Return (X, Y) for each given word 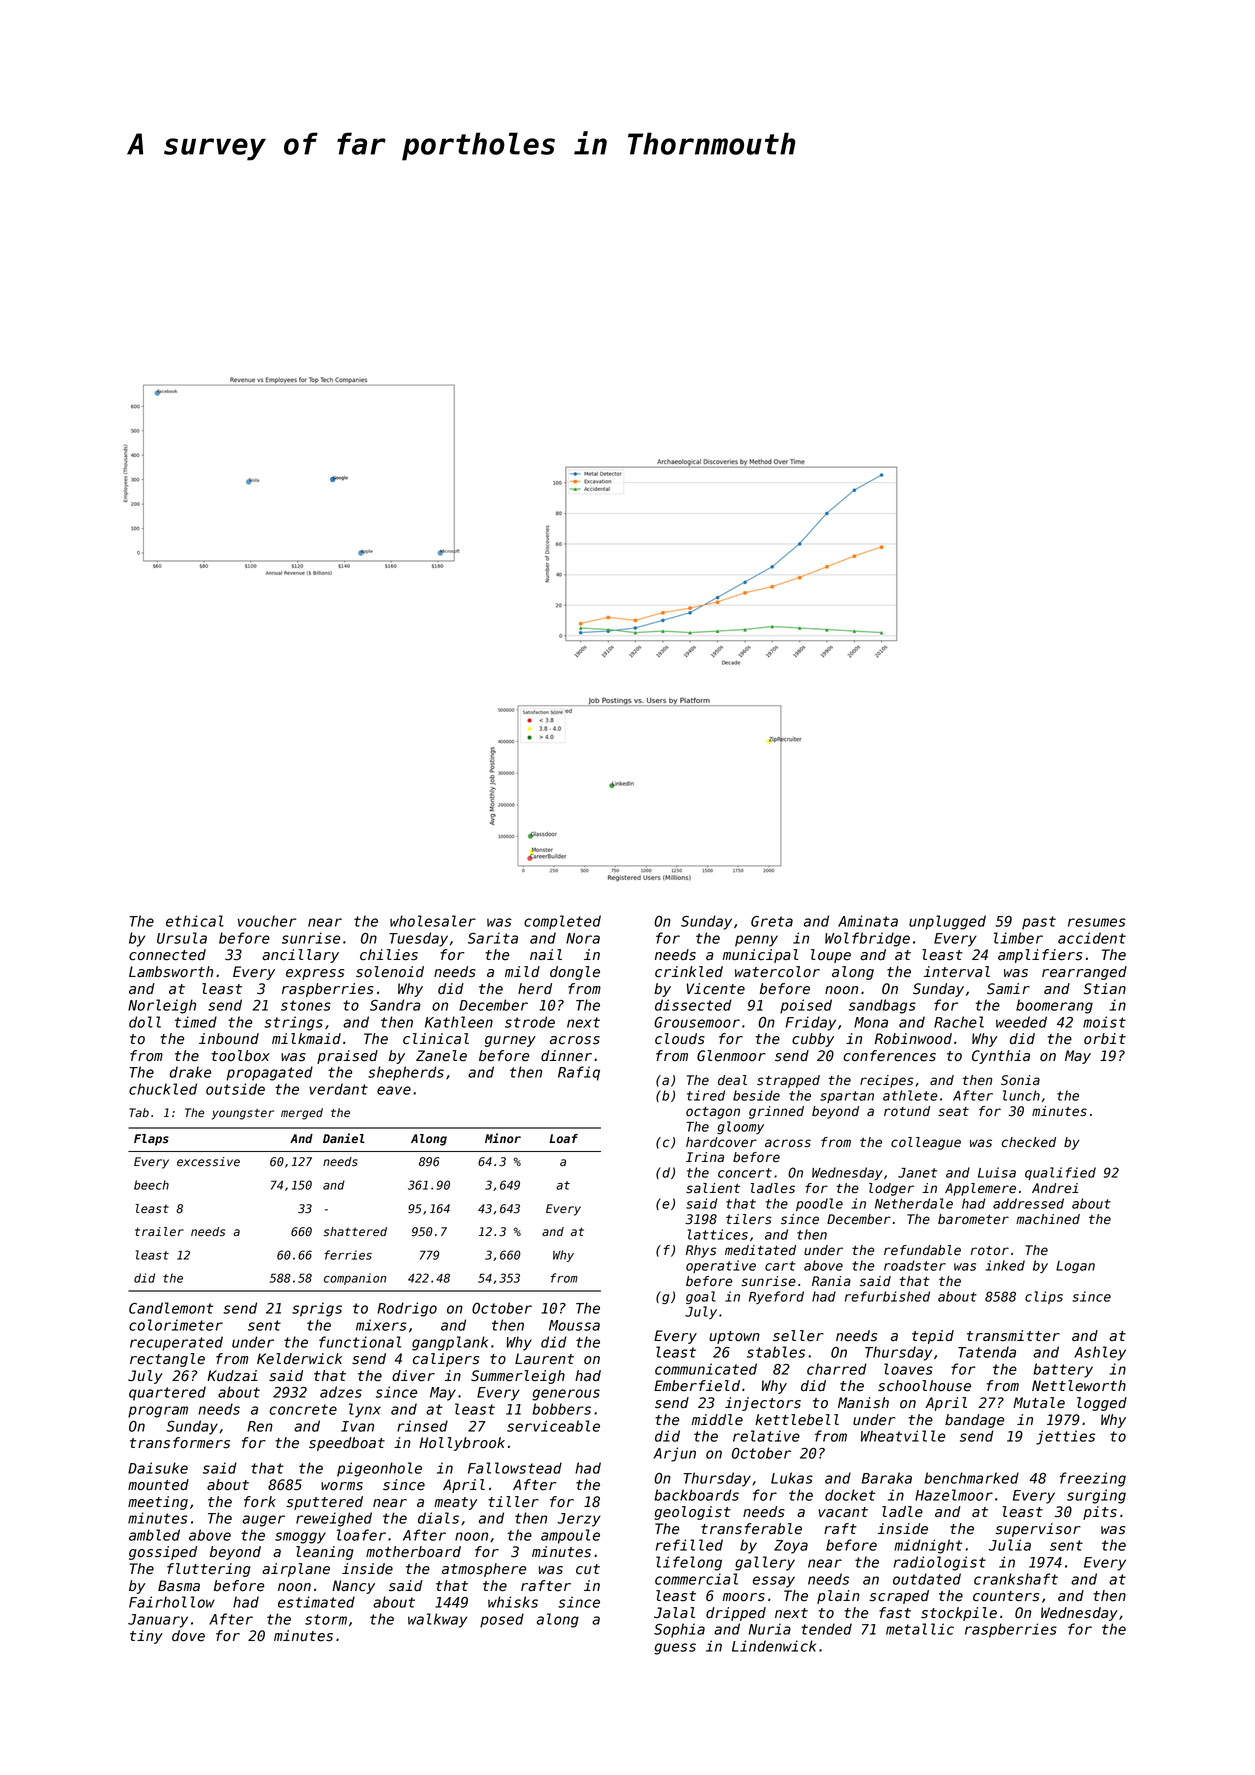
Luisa (997, 1172)
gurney (510, 1041)
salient (713, 1188)
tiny (146, 1637)
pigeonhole (379, 1469)
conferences (889, 1056)
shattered (355, 1232)
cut (588, 1569)
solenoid (390, 972)
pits (1100, 1513)
